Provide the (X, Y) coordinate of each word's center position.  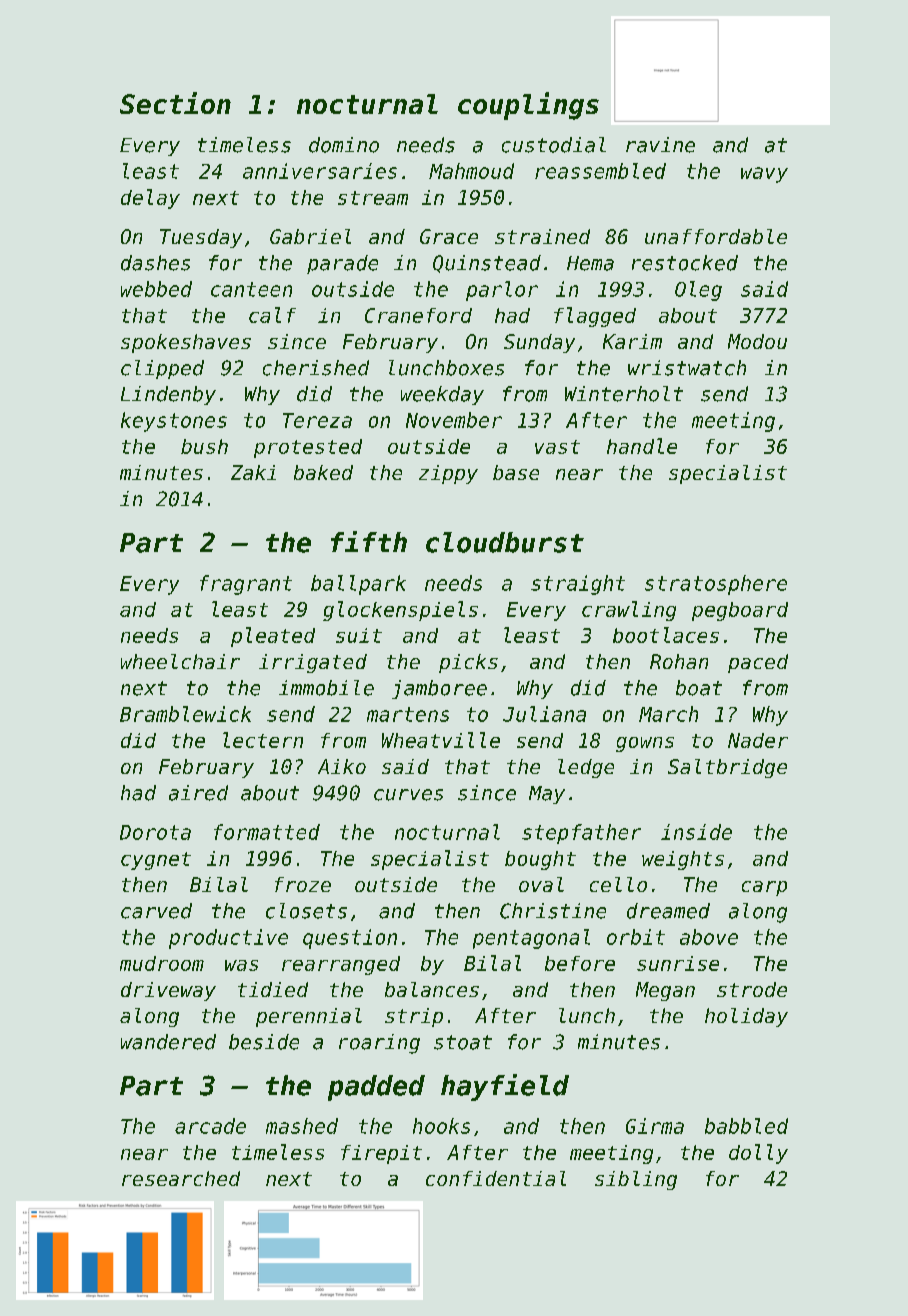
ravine (660, 145)
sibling (636, 1180)
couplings (528, 106)
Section (175, 103)
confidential (496, 1178)
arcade (210, 1126)
